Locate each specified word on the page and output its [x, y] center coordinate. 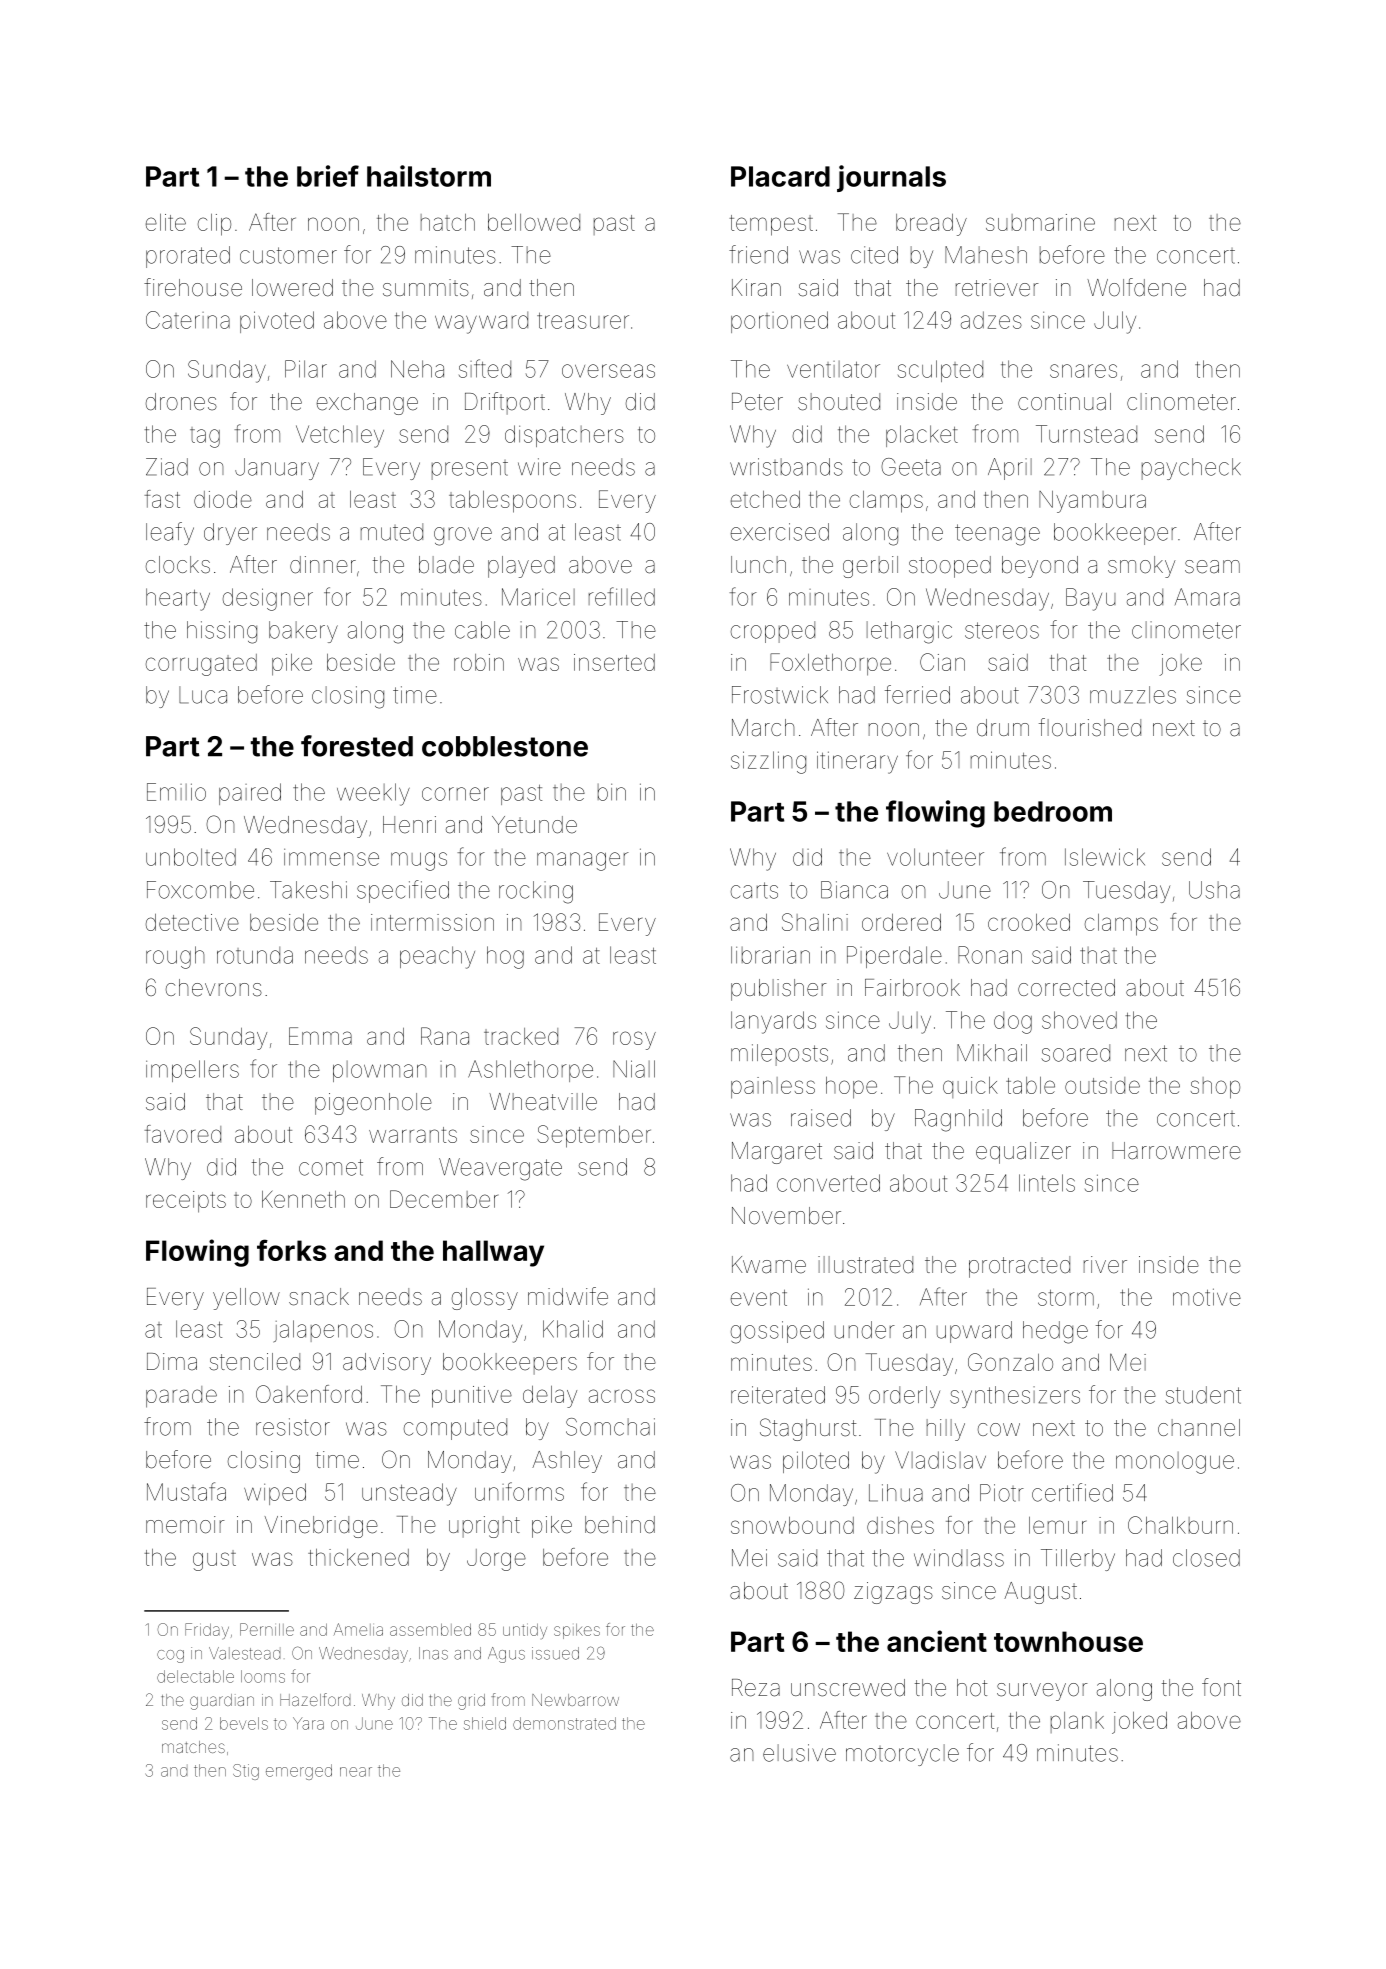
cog [170, 1656]
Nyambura [1092, 502]
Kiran [756, 288]
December [444, 1199]
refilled [622, 596]
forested [357, 746]
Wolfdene [1136, 287]
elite [166, 222]
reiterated [778, 1395]
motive [1207, 1297]
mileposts [779, 1055]
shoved [1079, 1020]
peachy [437, 957]
